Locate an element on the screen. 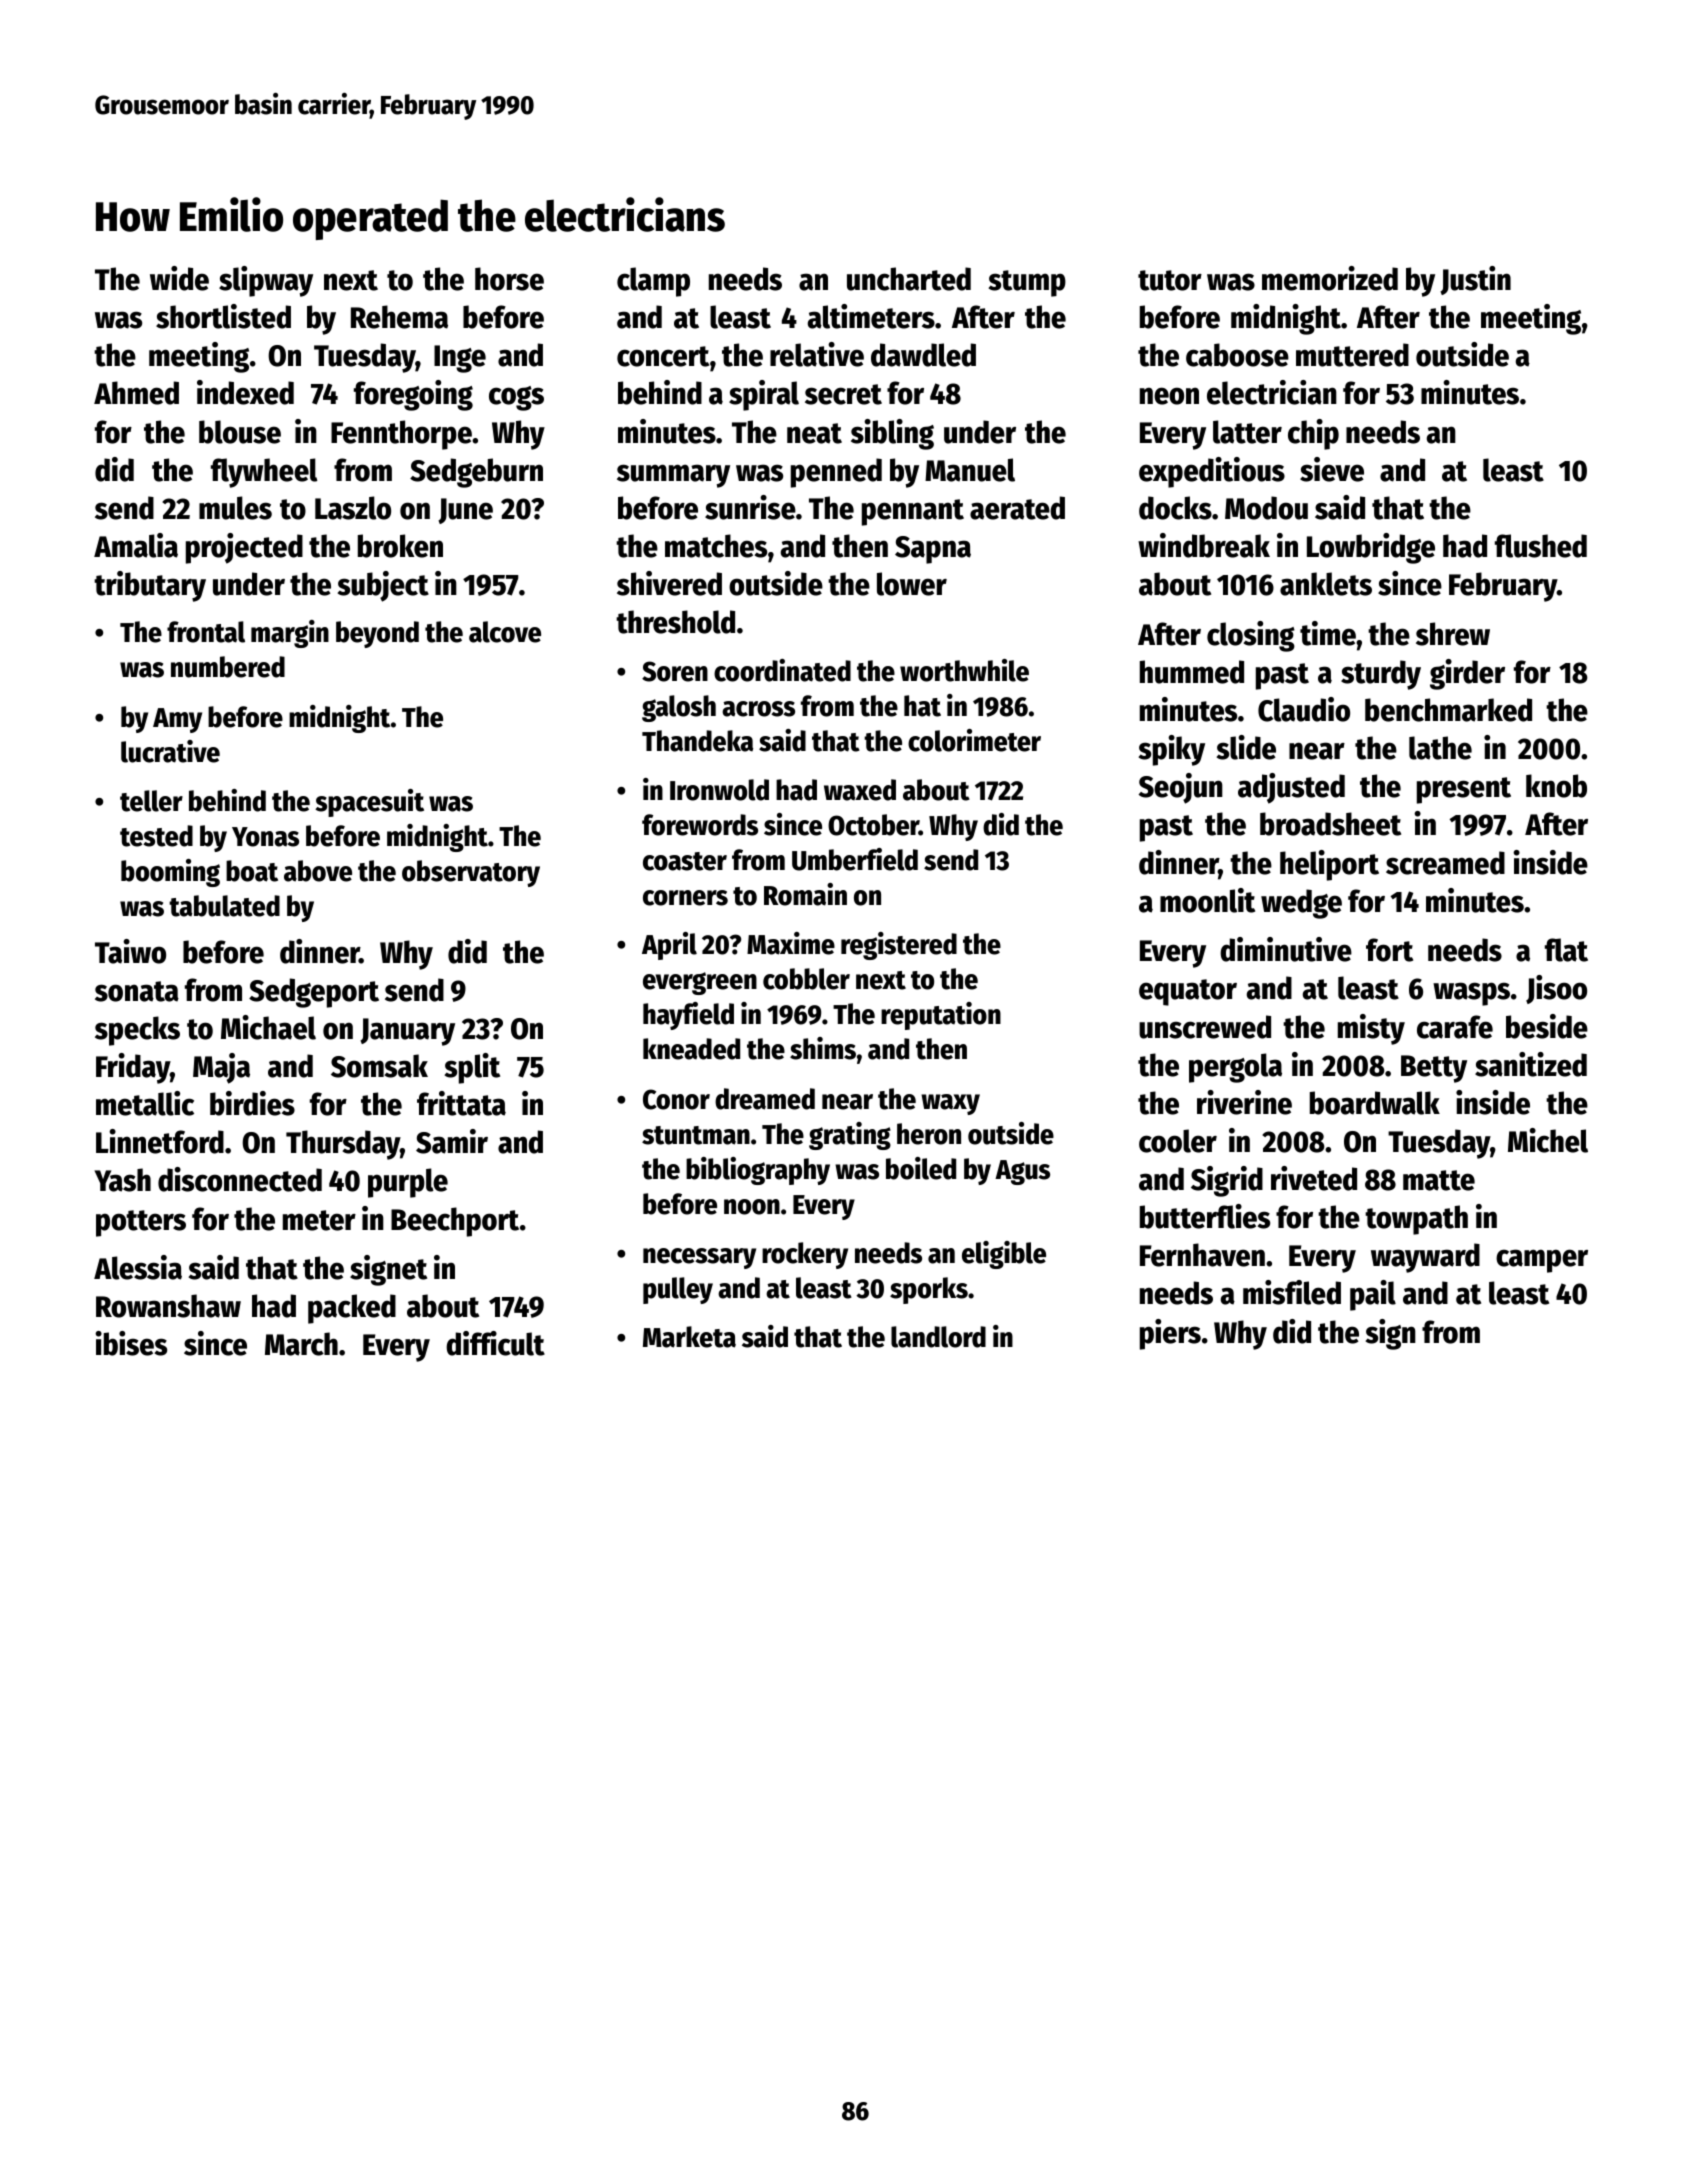 This screenshot has width=1683, height=2178. pail is located at coordinates (1373, 1295).
